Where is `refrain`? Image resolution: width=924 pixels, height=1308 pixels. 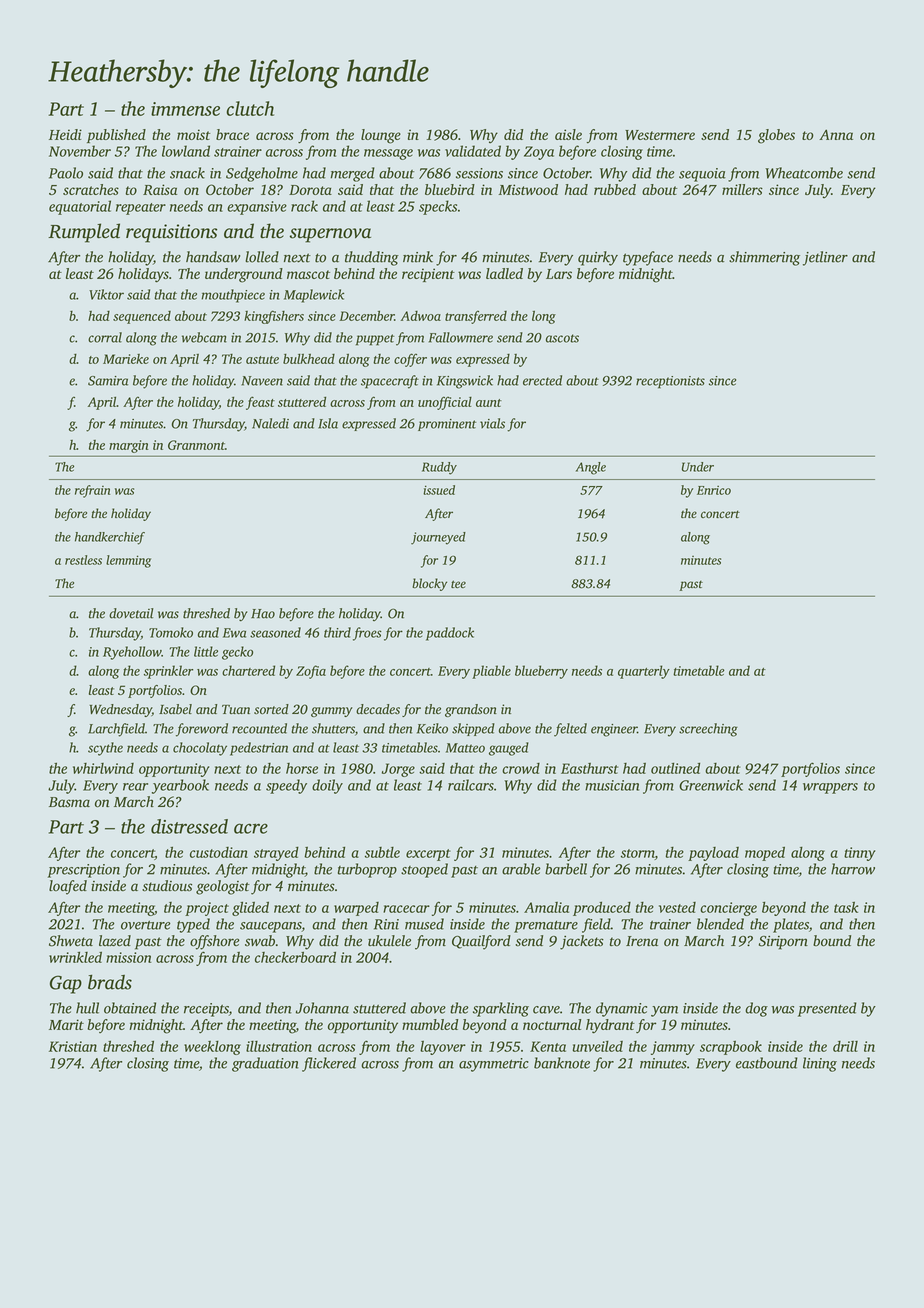
refrain is located at coordinates (92, 491).
